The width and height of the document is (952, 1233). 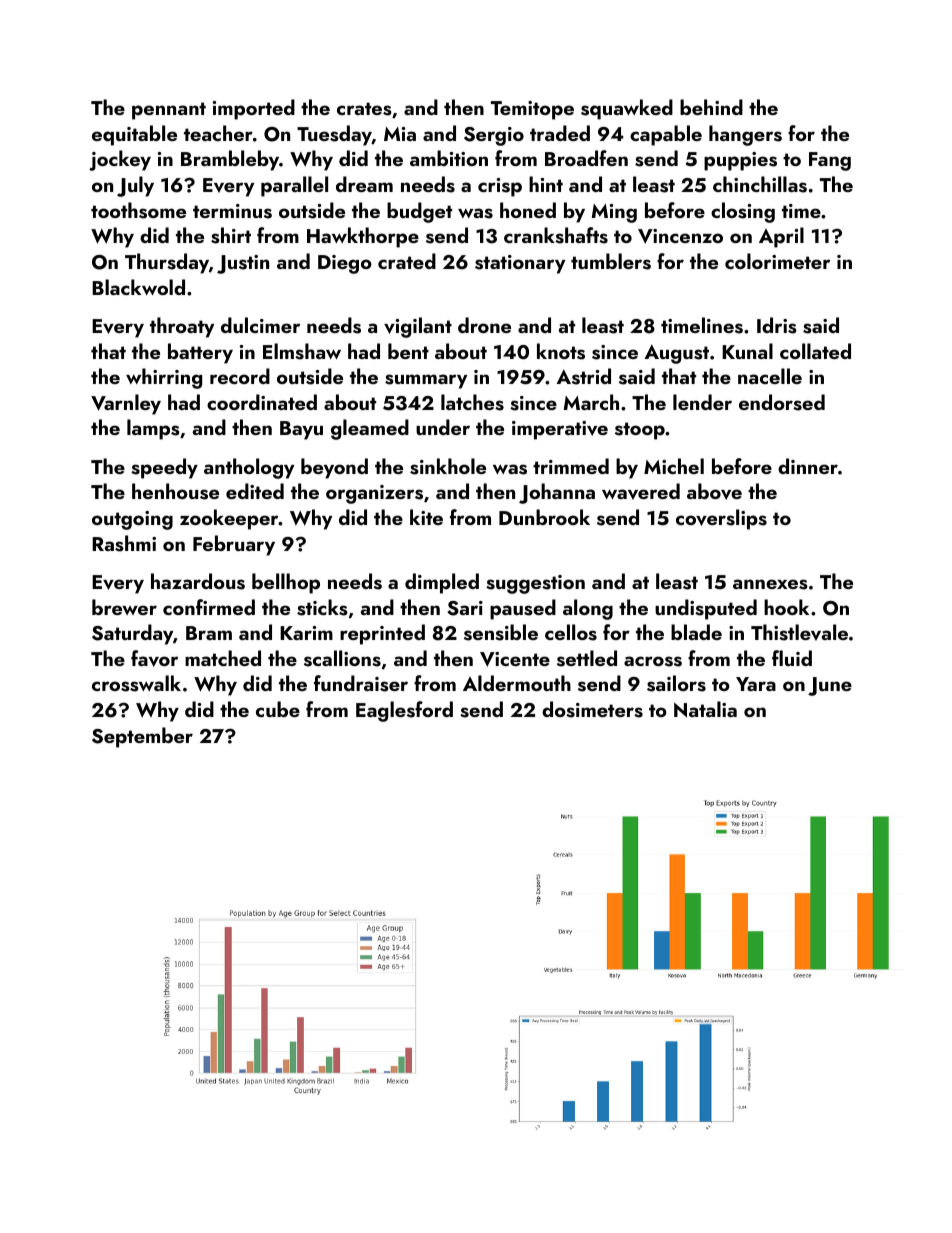 I want to click on closing, so click(x=743, y=212).
